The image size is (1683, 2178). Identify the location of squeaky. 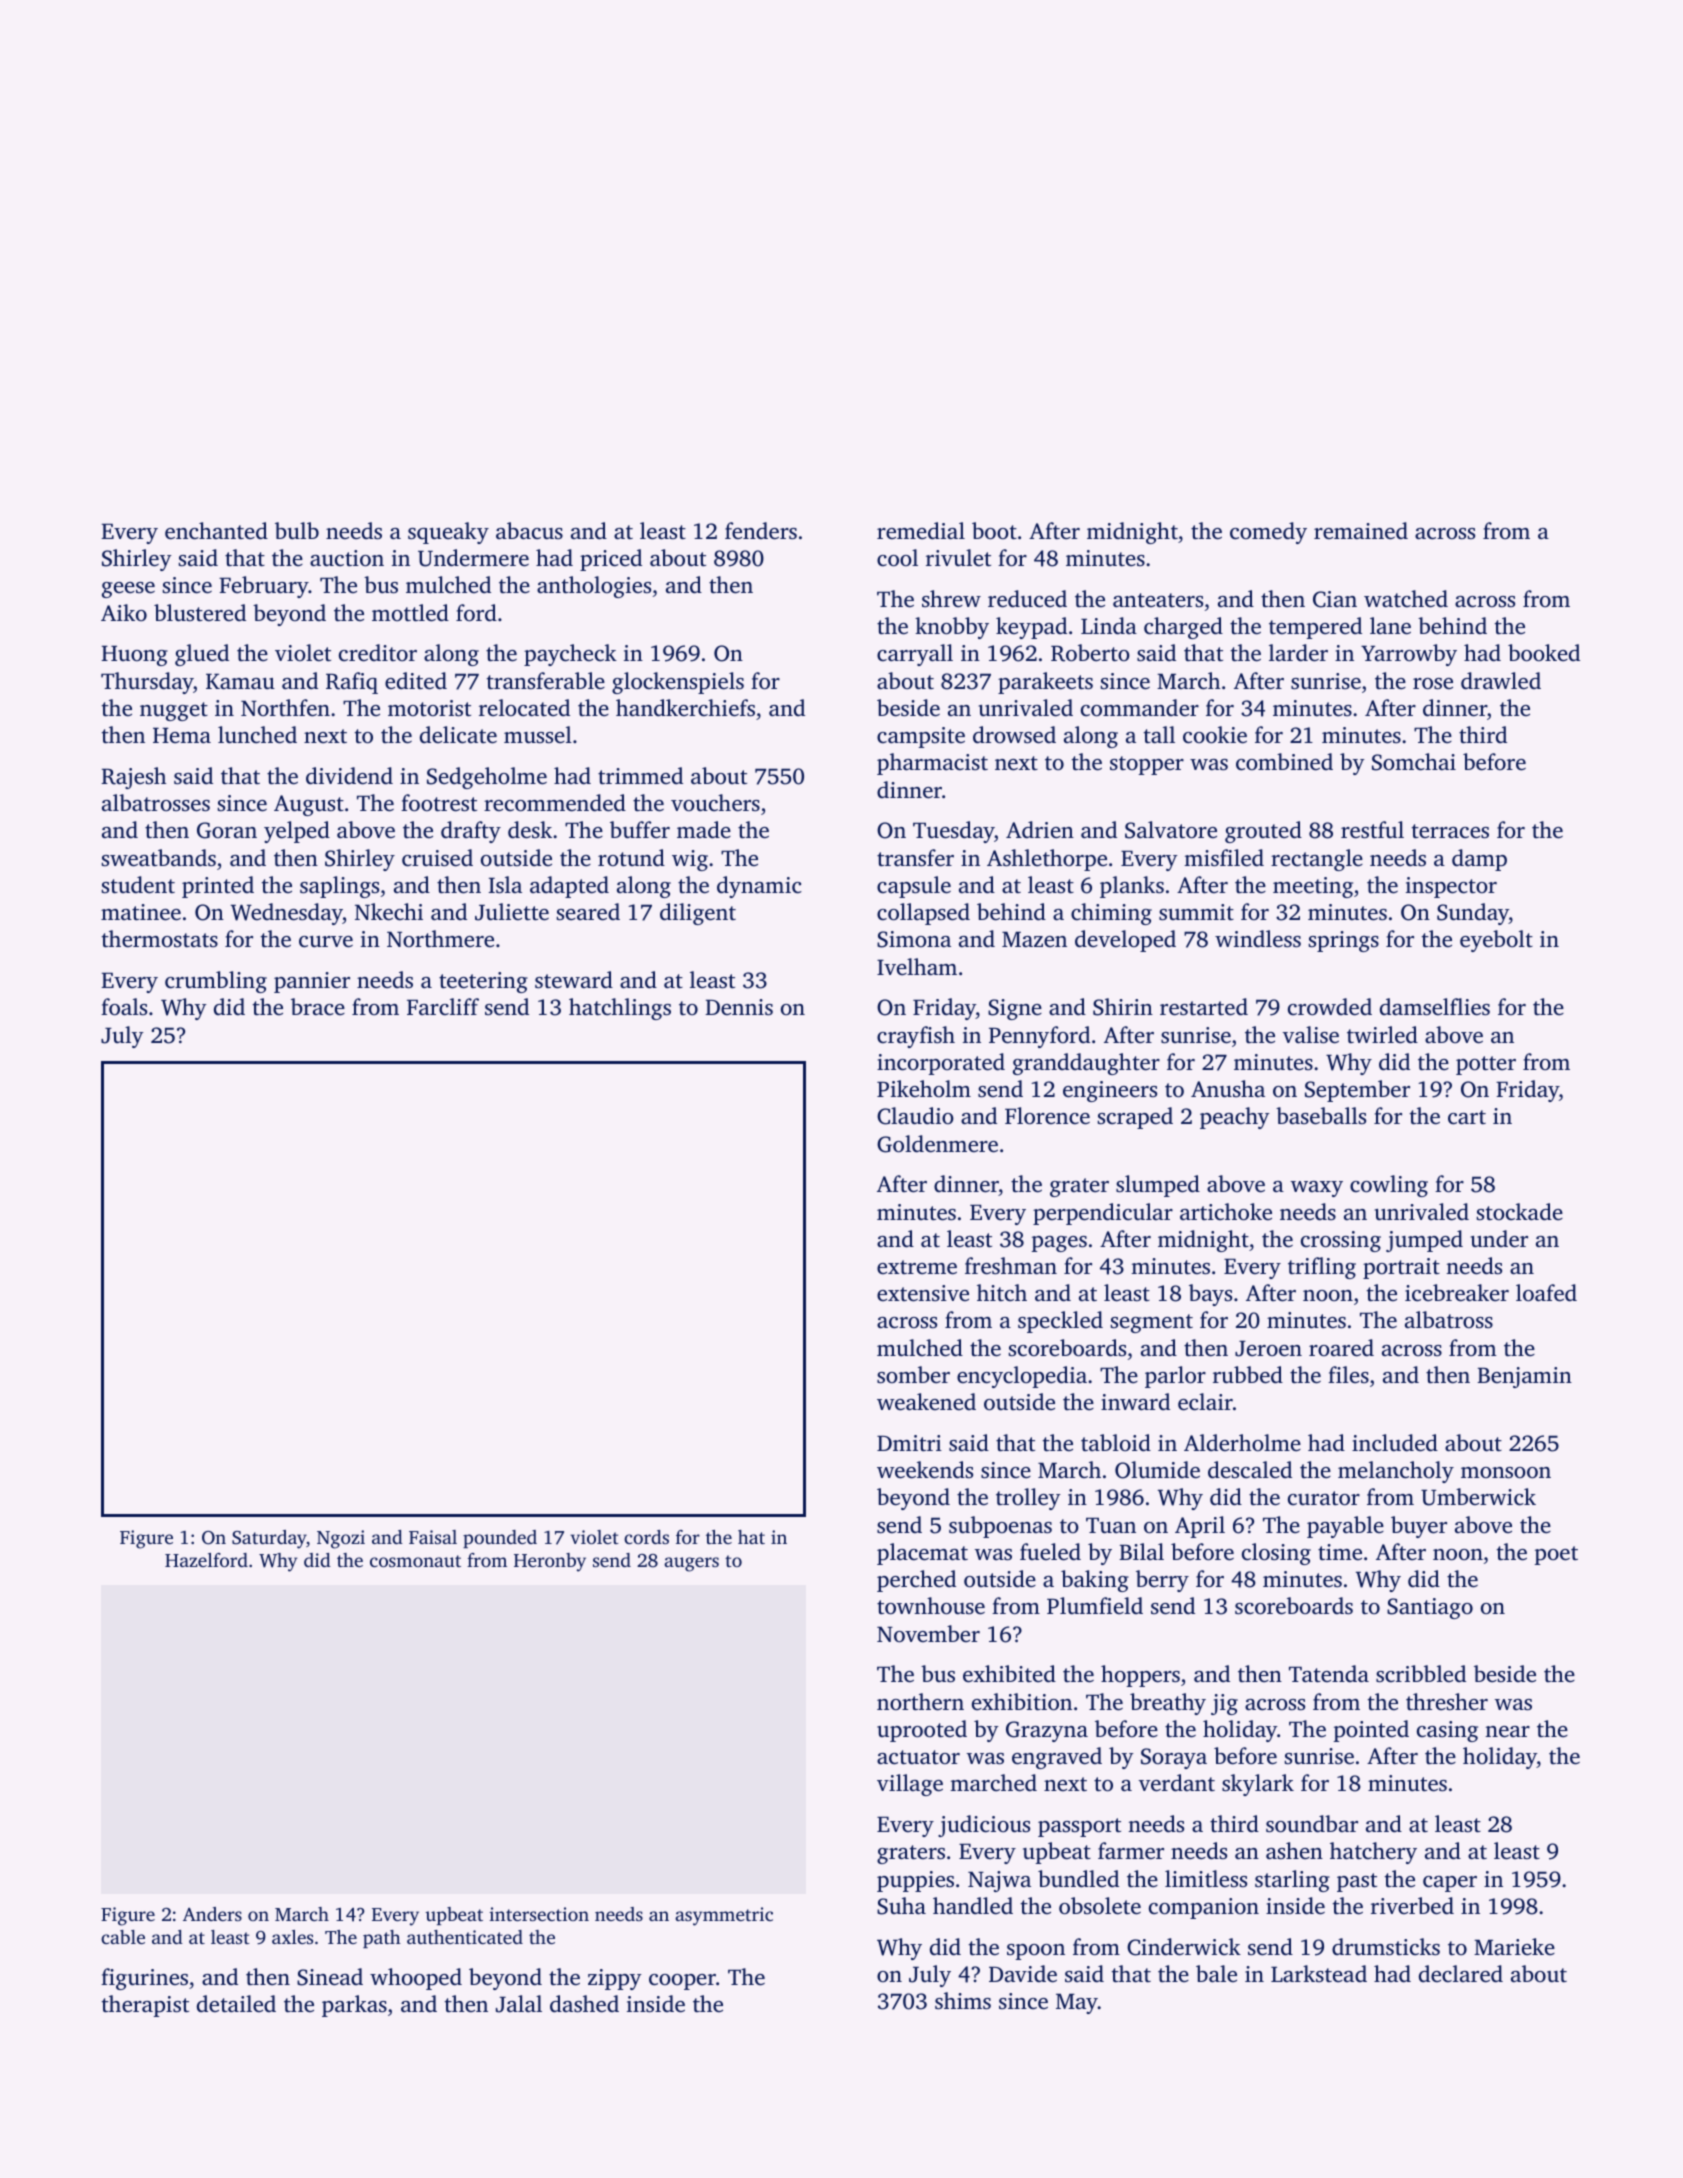
(448, 533).
